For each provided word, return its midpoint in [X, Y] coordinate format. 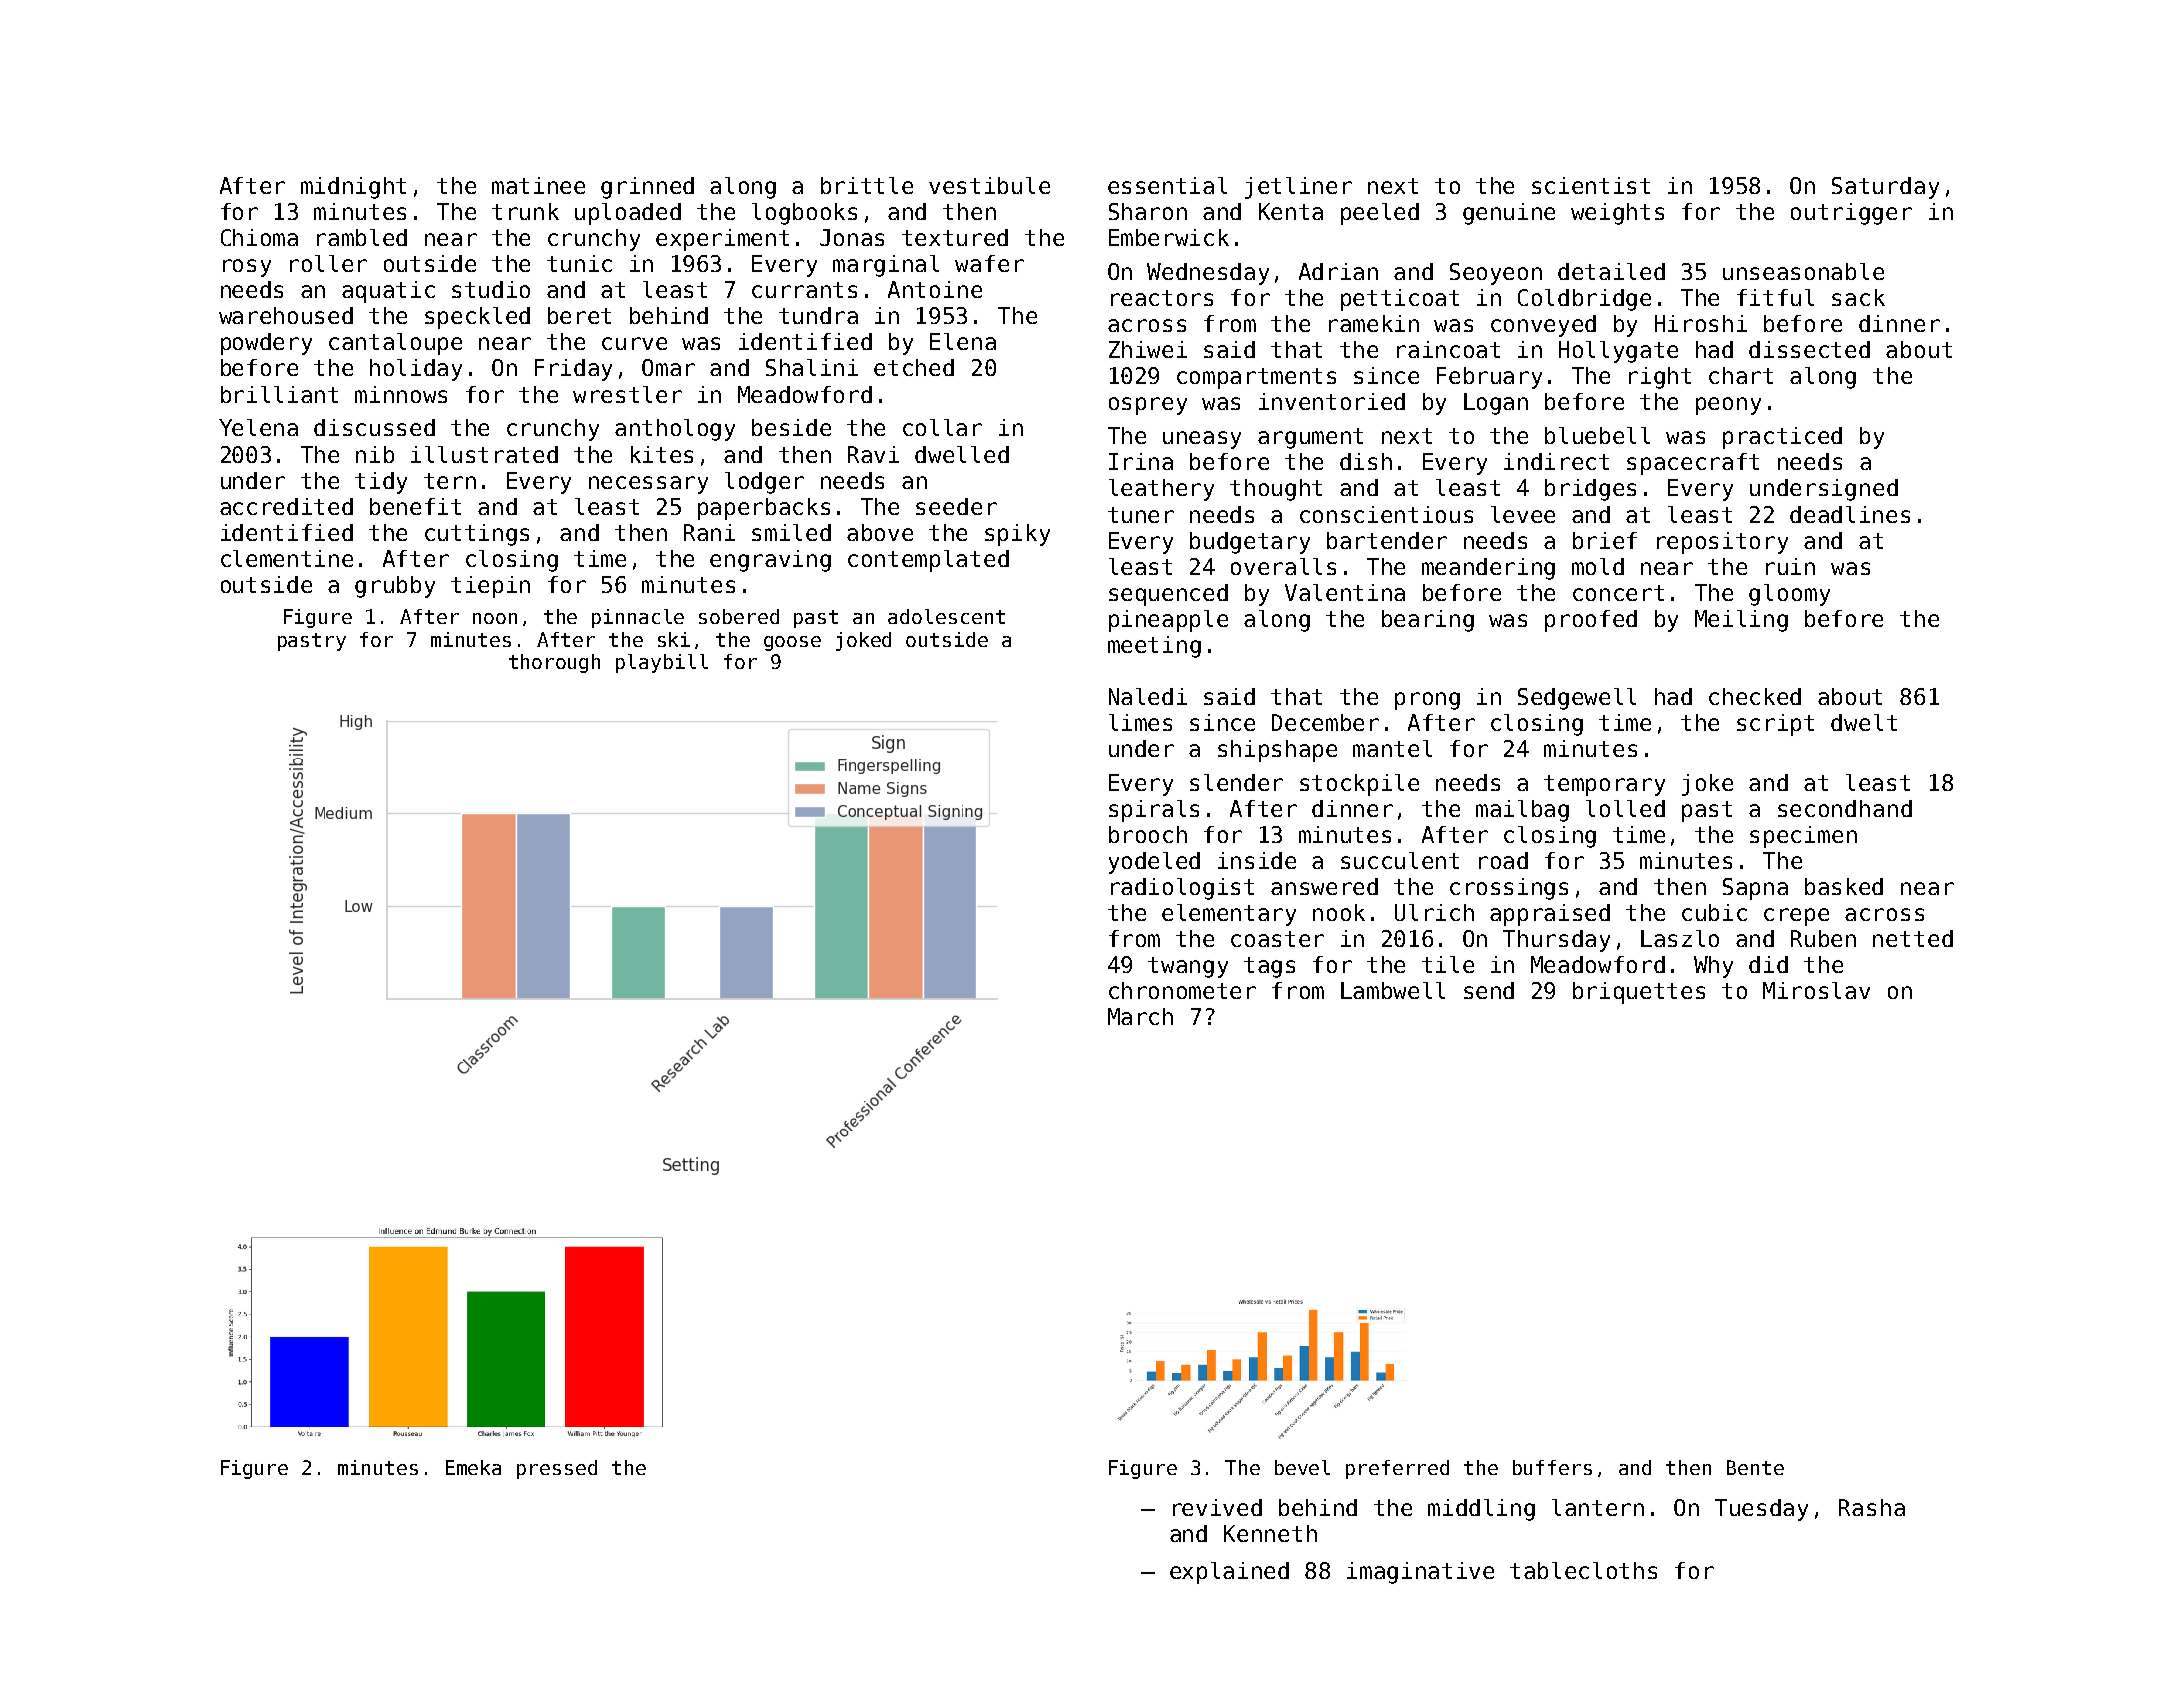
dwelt [1864, 722]
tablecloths [1583, 1570]
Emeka [473, 1467]
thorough [554, 663]
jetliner [1298, 188]
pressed [557, 1469]
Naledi [1148, 696]
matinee [538, 185]
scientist [1591, 185]
